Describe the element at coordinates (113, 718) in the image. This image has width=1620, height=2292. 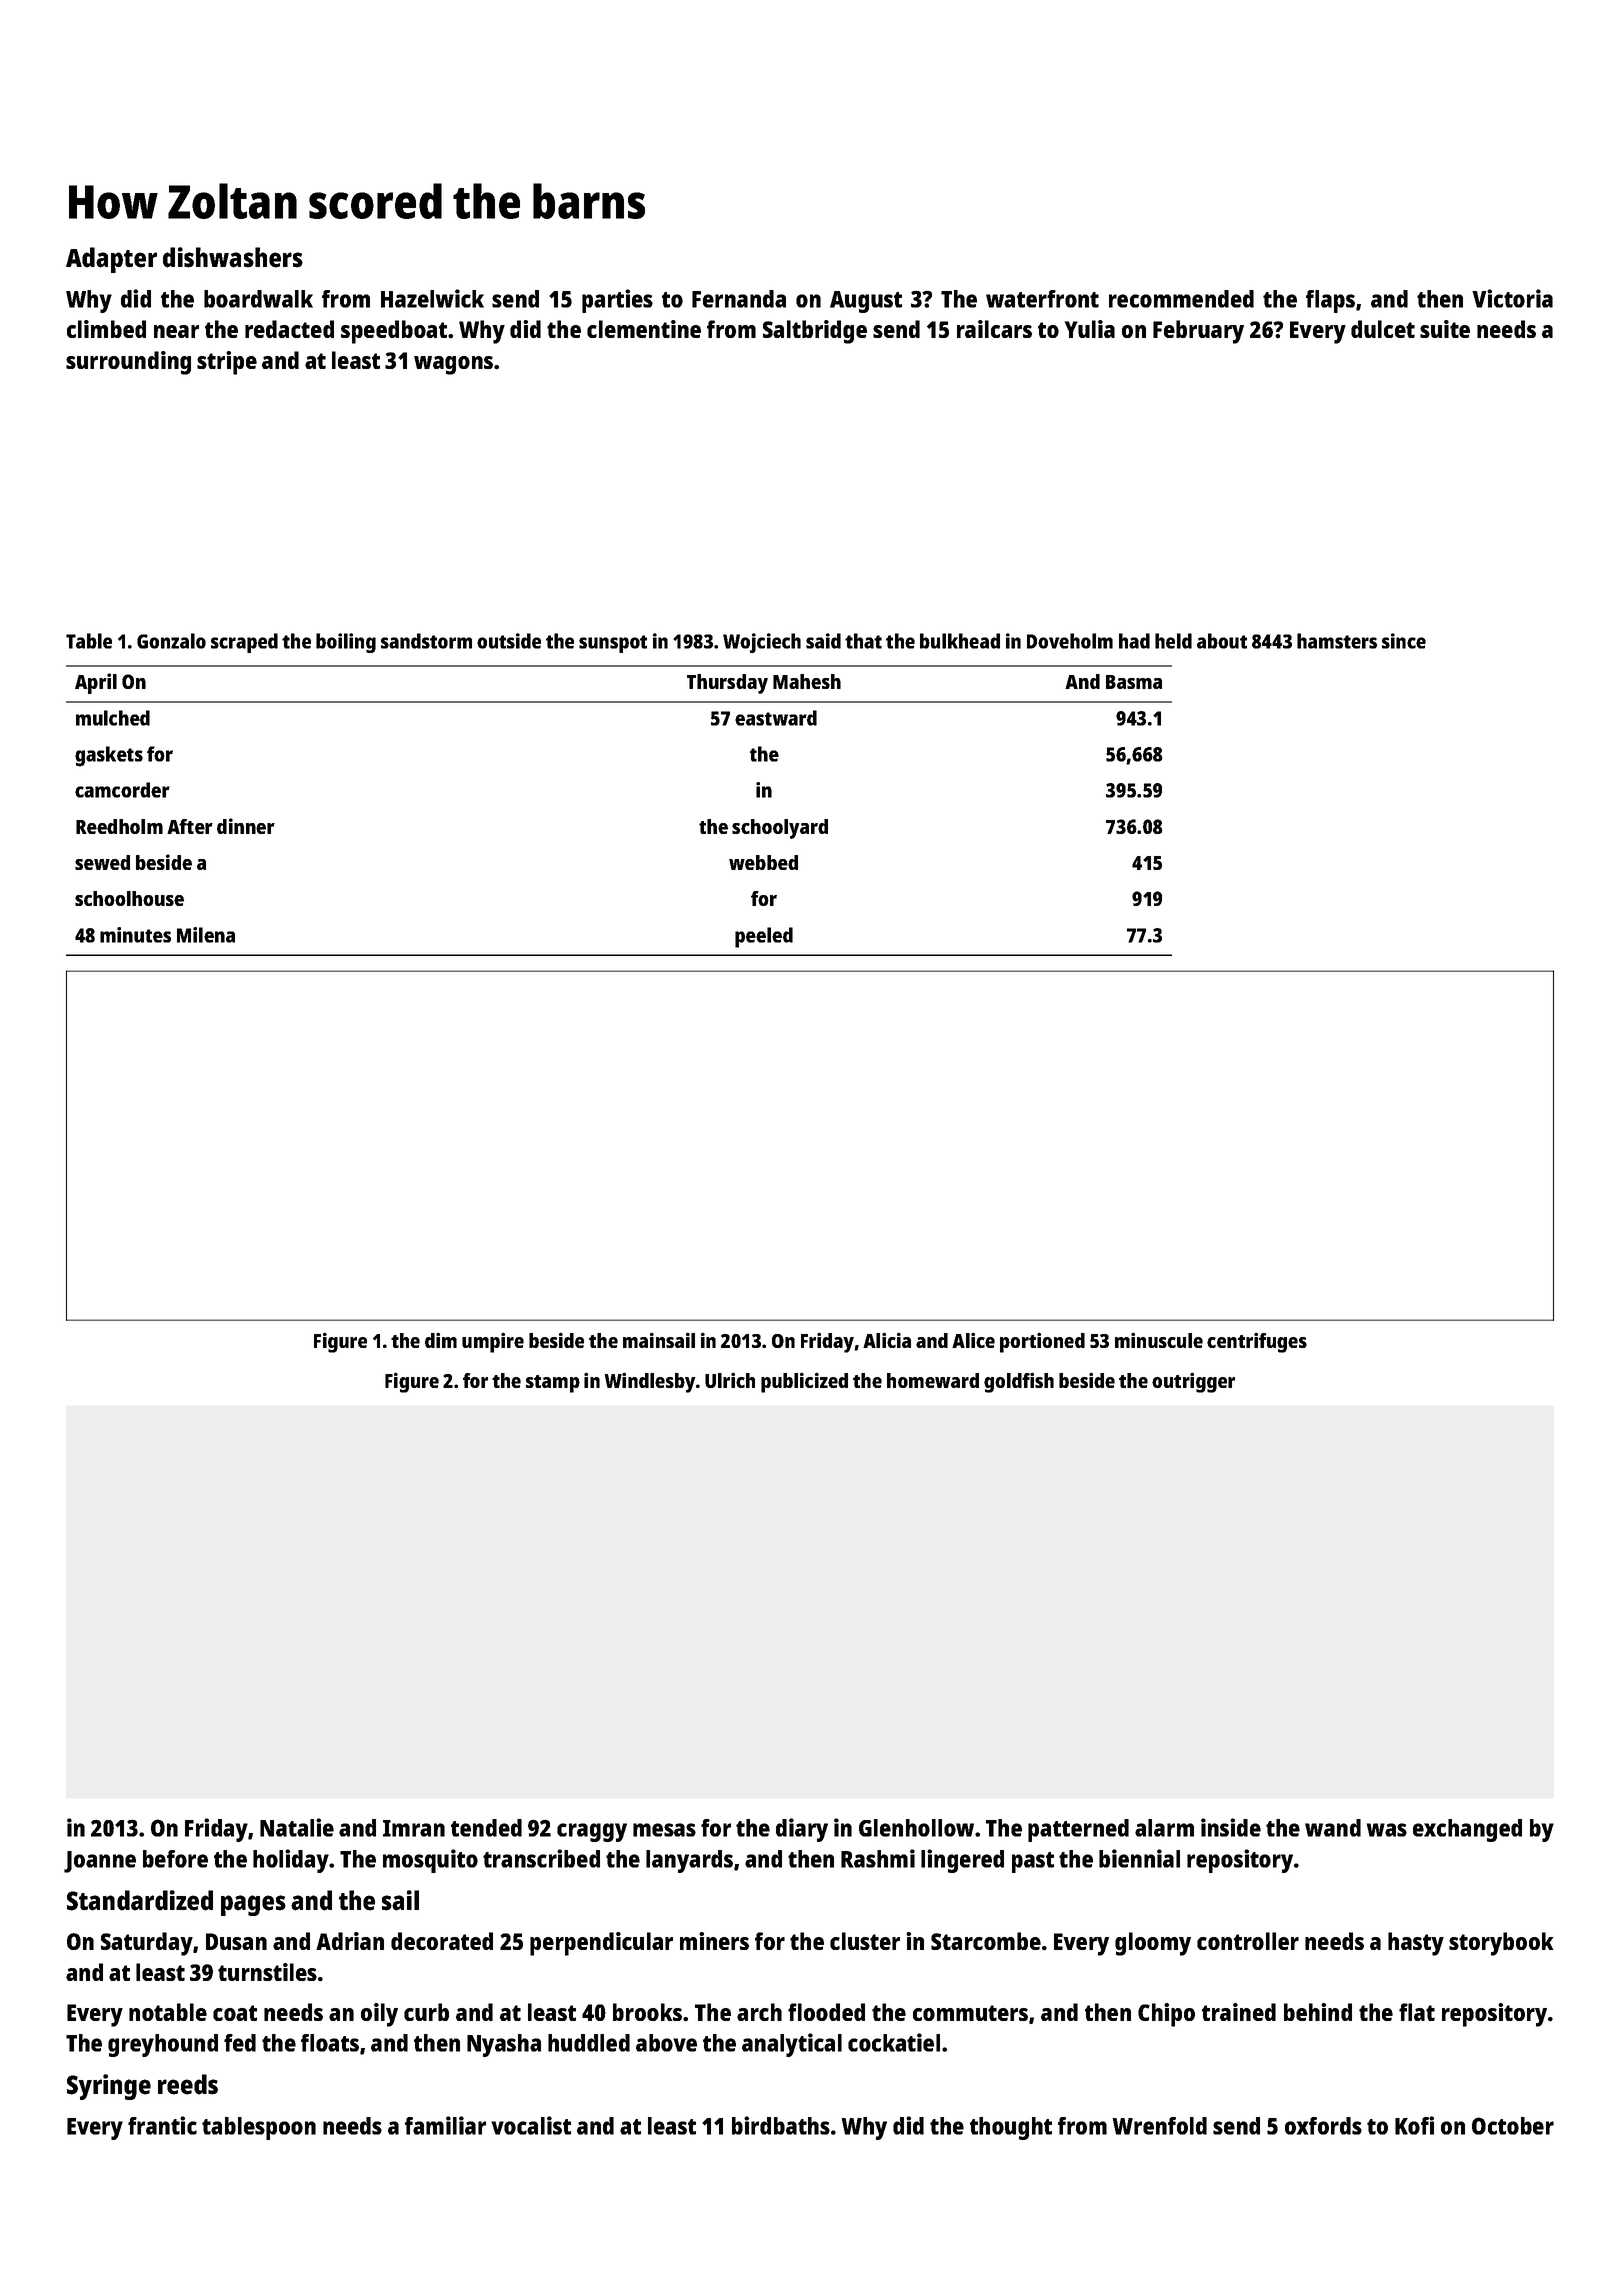
I see `mulched` at that location.
